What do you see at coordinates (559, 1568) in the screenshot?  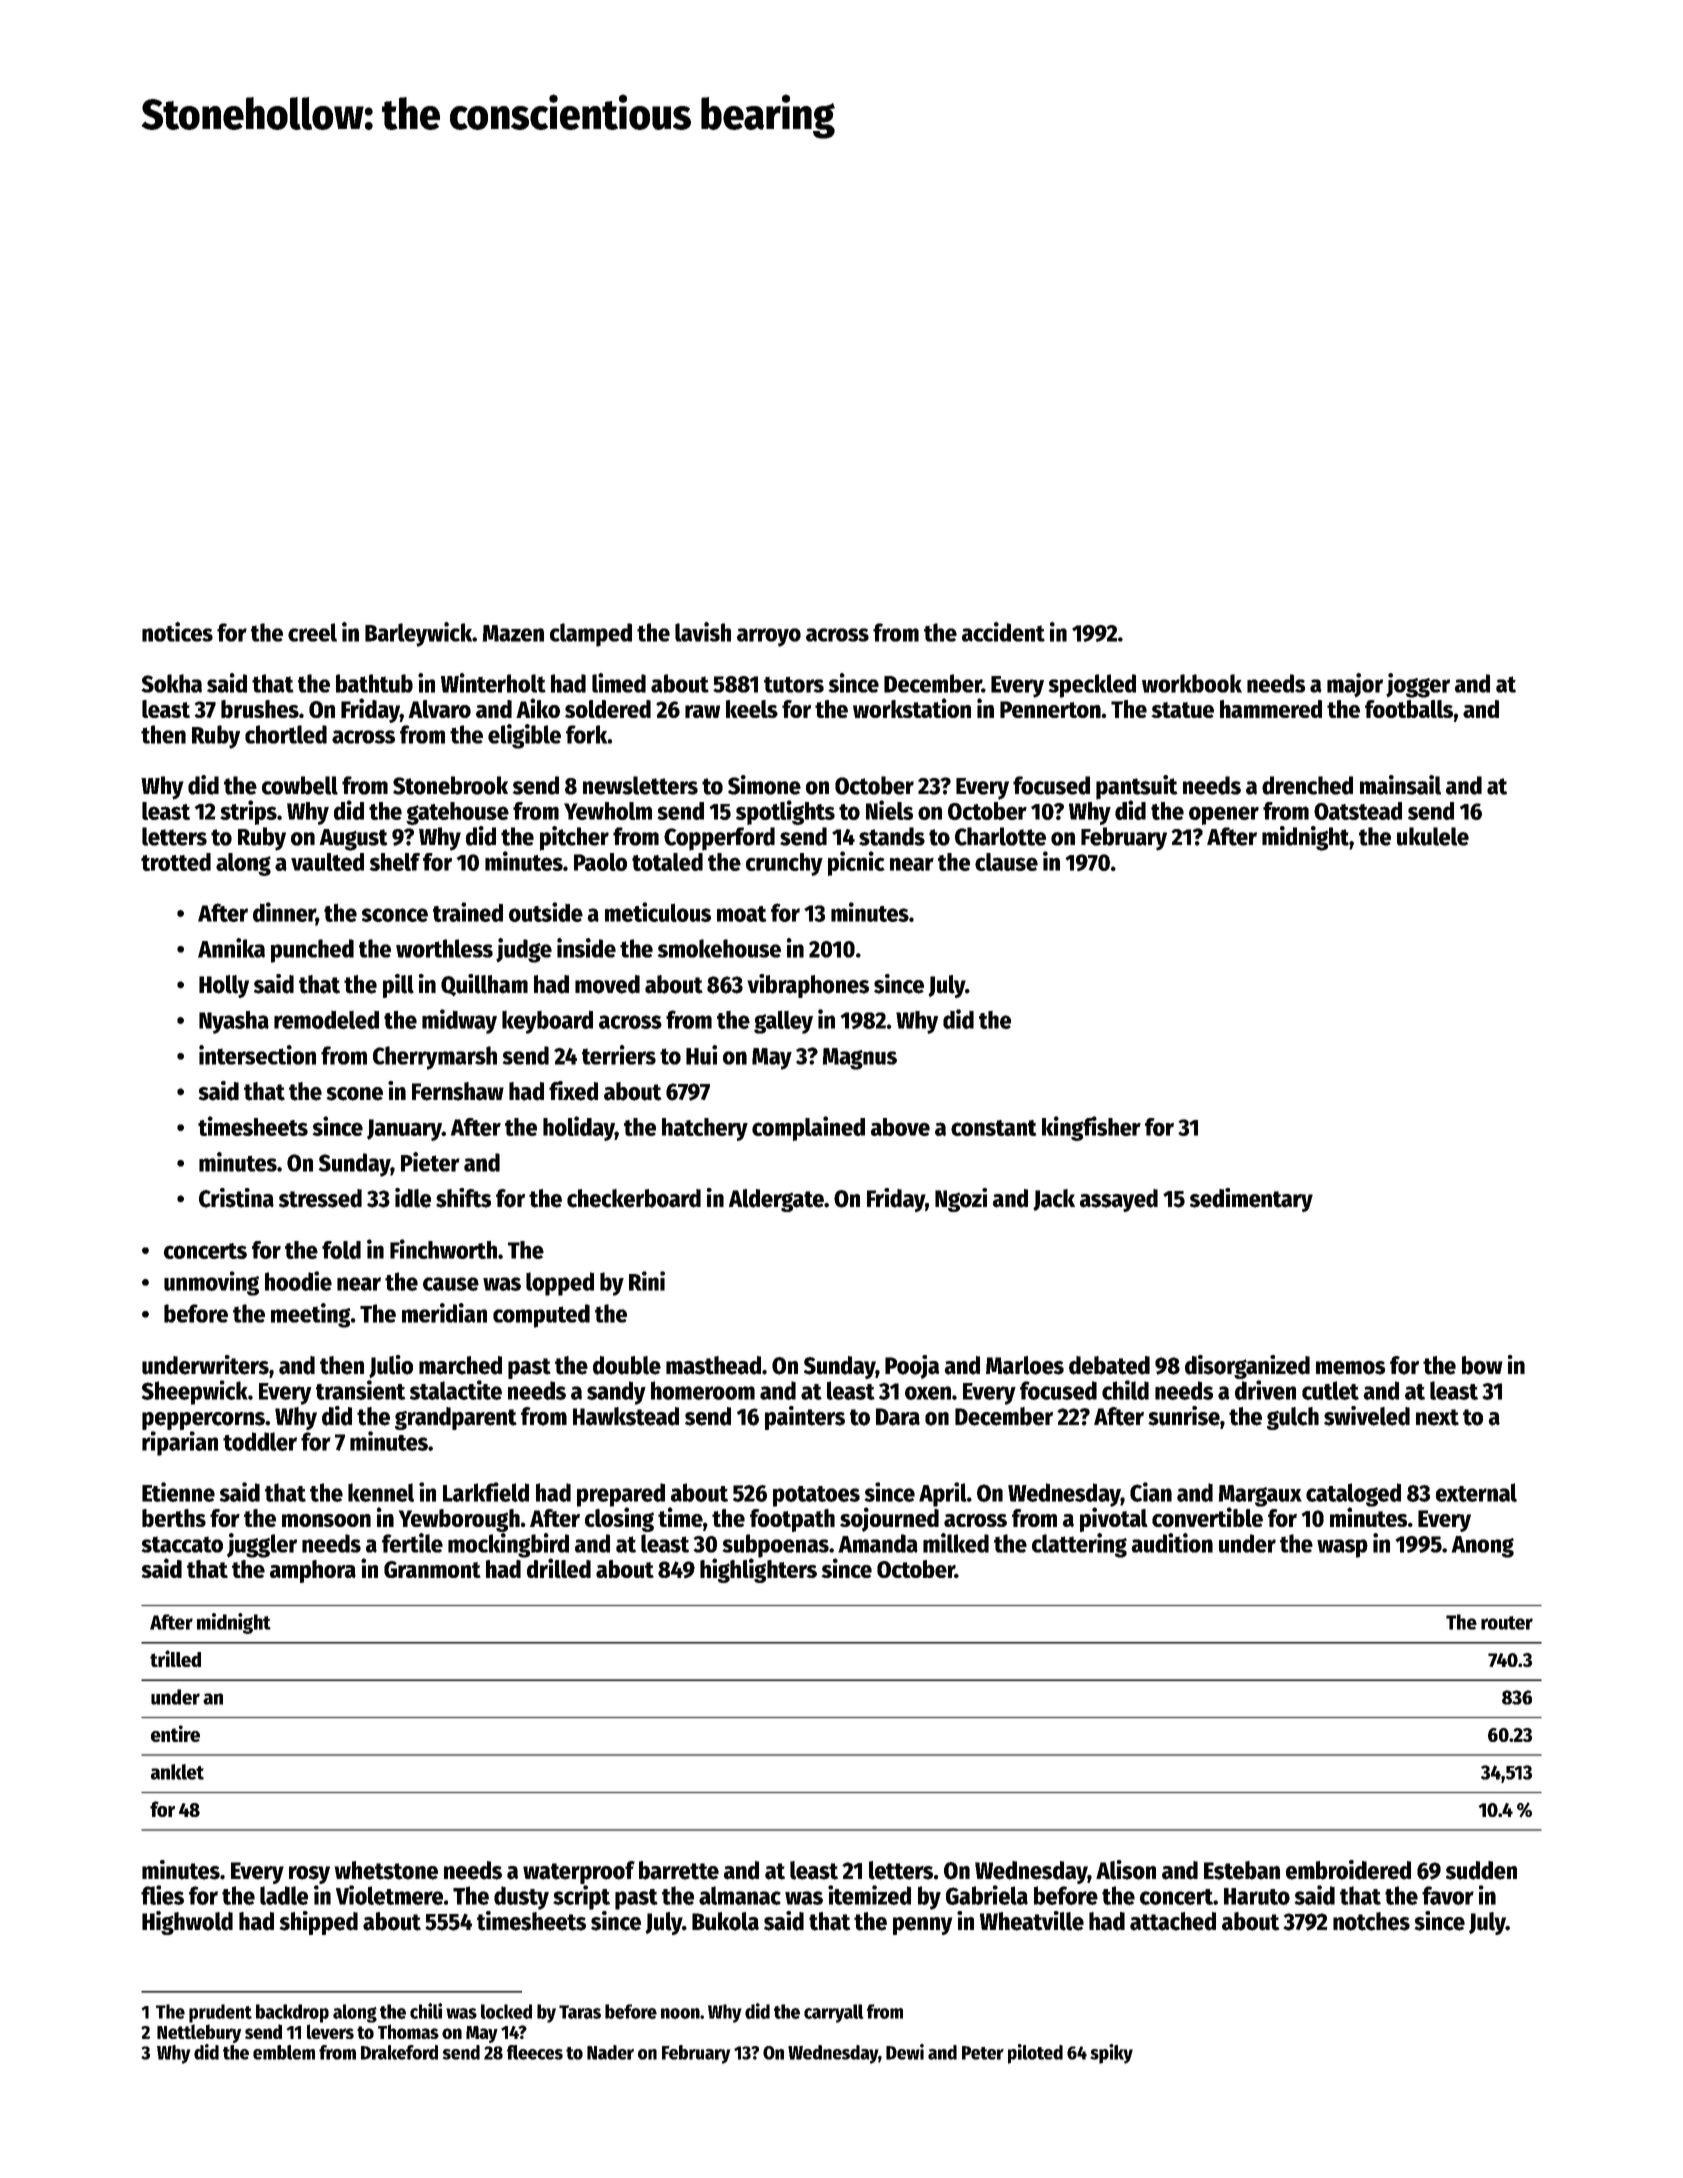 I see `drilled` at bounding box center [559, 1568].
